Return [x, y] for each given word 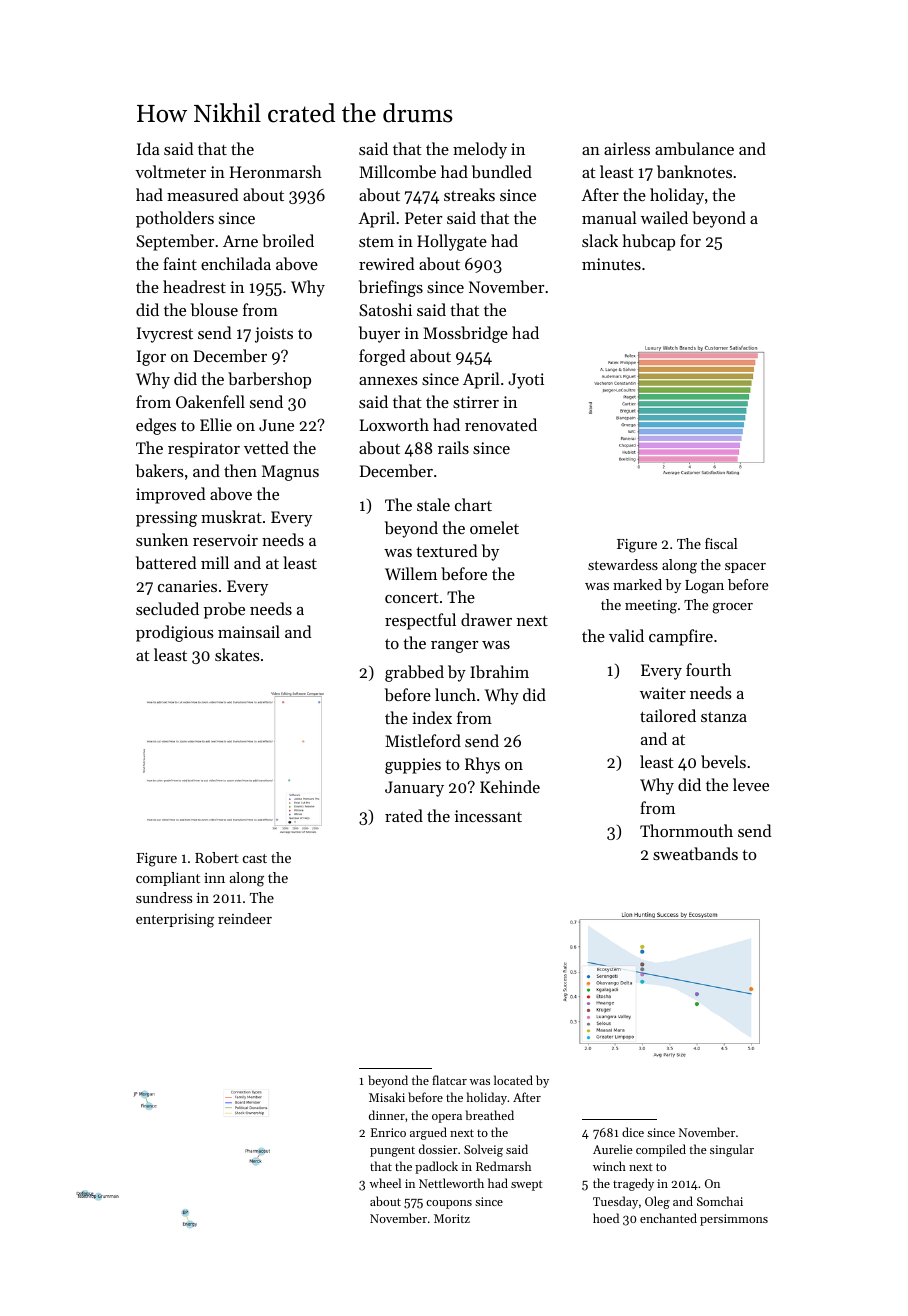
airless [627, 148]
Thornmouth [686, 830]
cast [255, 858]
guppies [413, 766]
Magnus [290, 473]
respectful [420, 621]
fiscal [721, 543]
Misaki [387, 1097]
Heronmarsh [276, 171]
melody [480, 150]
